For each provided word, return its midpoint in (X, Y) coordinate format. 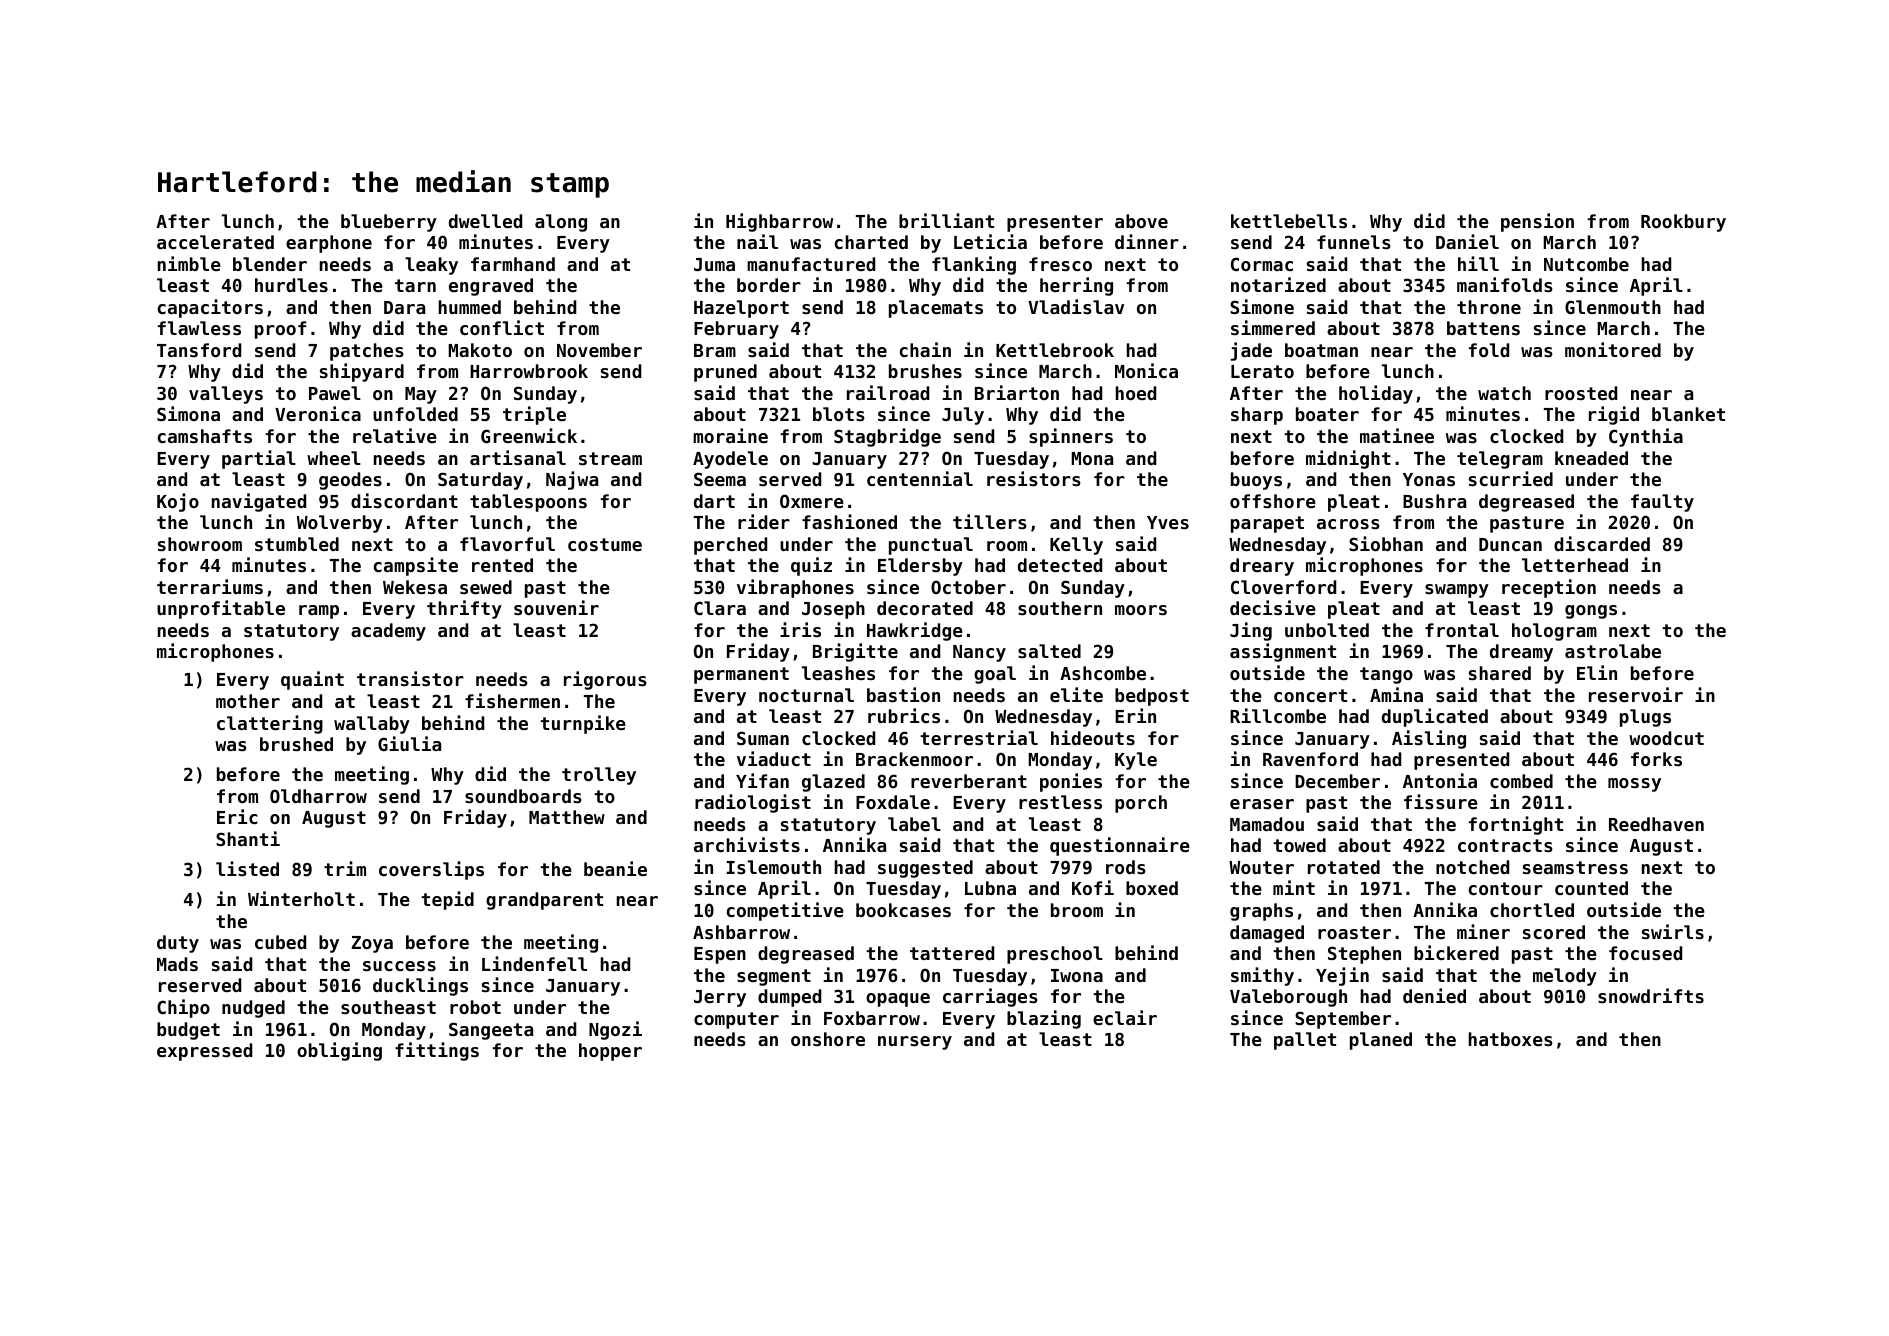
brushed (296, 744)
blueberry (389, 223)
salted (1049, 651)
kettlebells (1289, 221)
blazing (1044, 1019)
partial (259, 459)
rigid (1614, 415)
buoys (1256, 481)
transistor (410, 678)
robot (475, 1007)
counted (1591, 888)
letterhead (1575, 565)
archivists (747, 844)
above (1141, 221)
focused (1645, 953)
